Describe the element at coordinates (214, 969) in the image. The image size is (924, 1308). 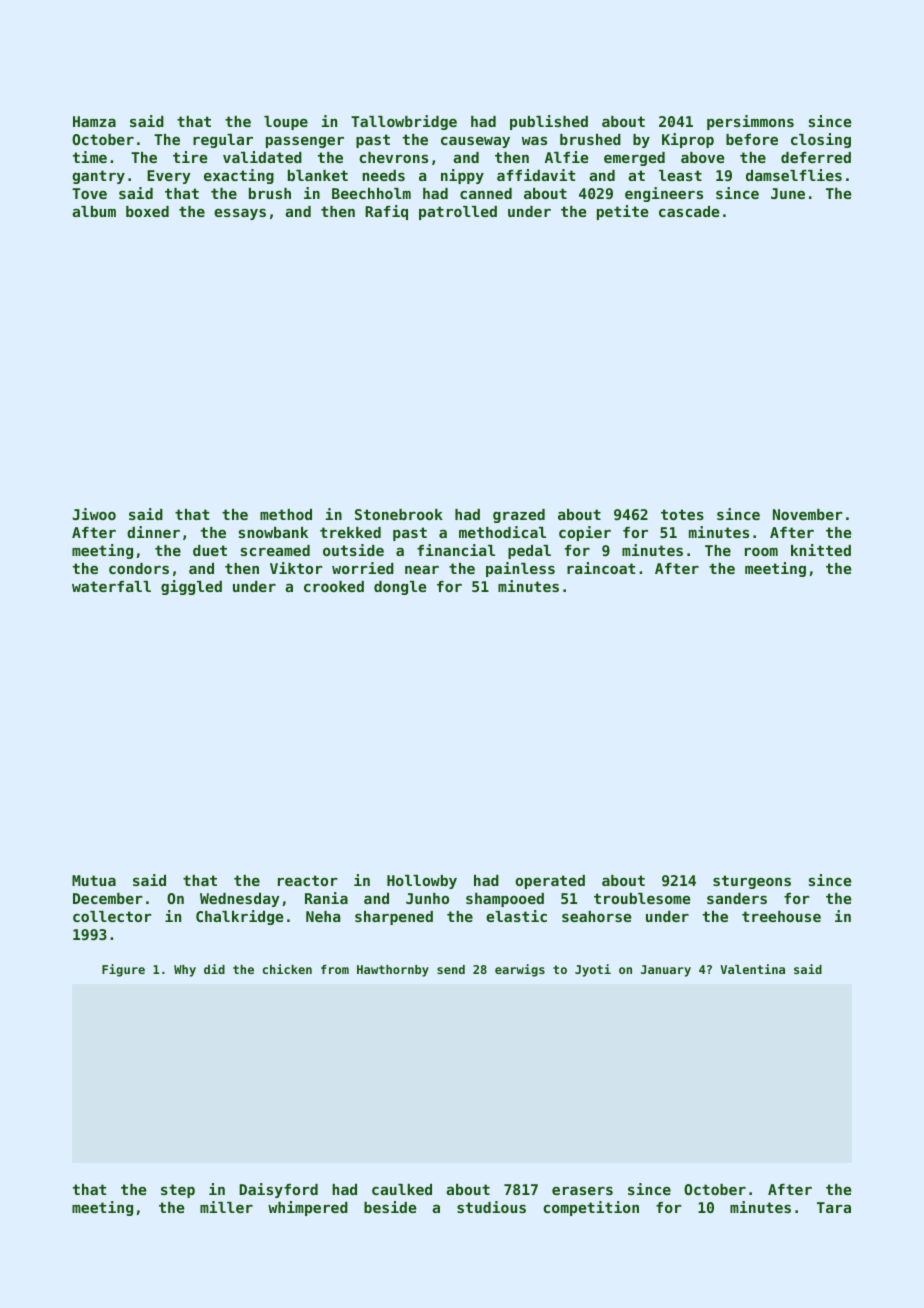
I see `did` at that location.
